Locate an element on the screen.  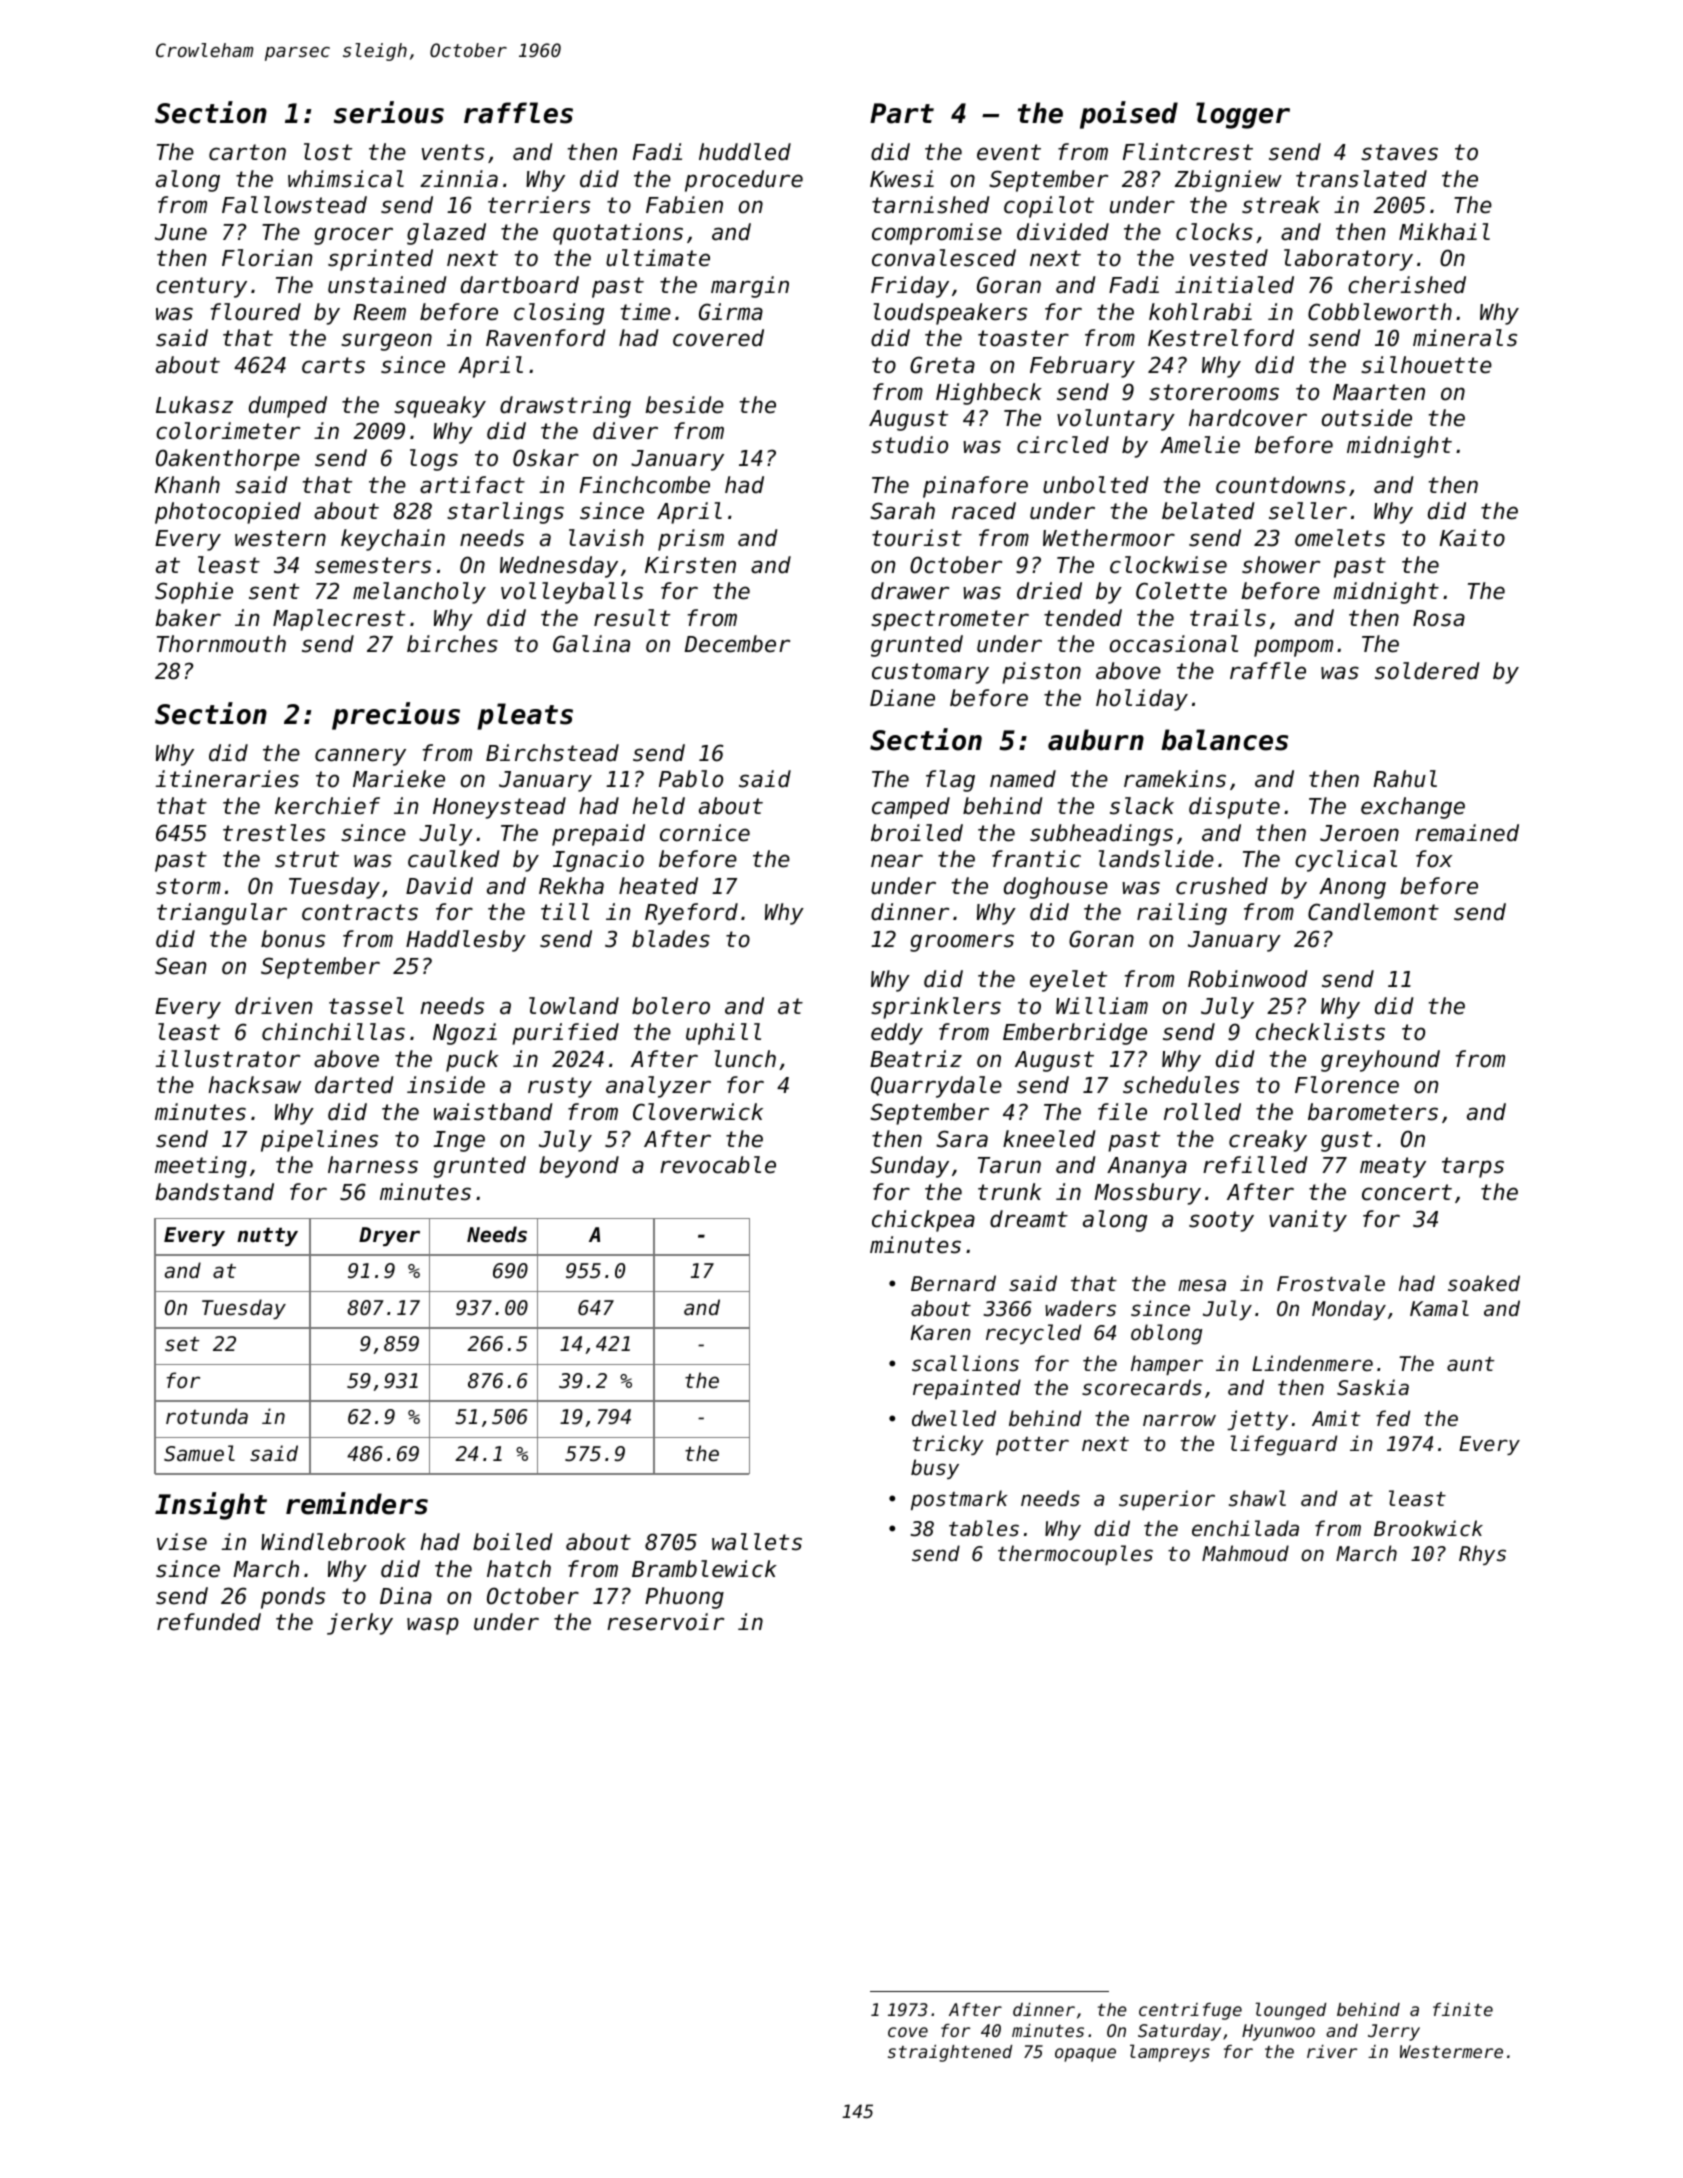
flag is located at coordinates (950, 781).
